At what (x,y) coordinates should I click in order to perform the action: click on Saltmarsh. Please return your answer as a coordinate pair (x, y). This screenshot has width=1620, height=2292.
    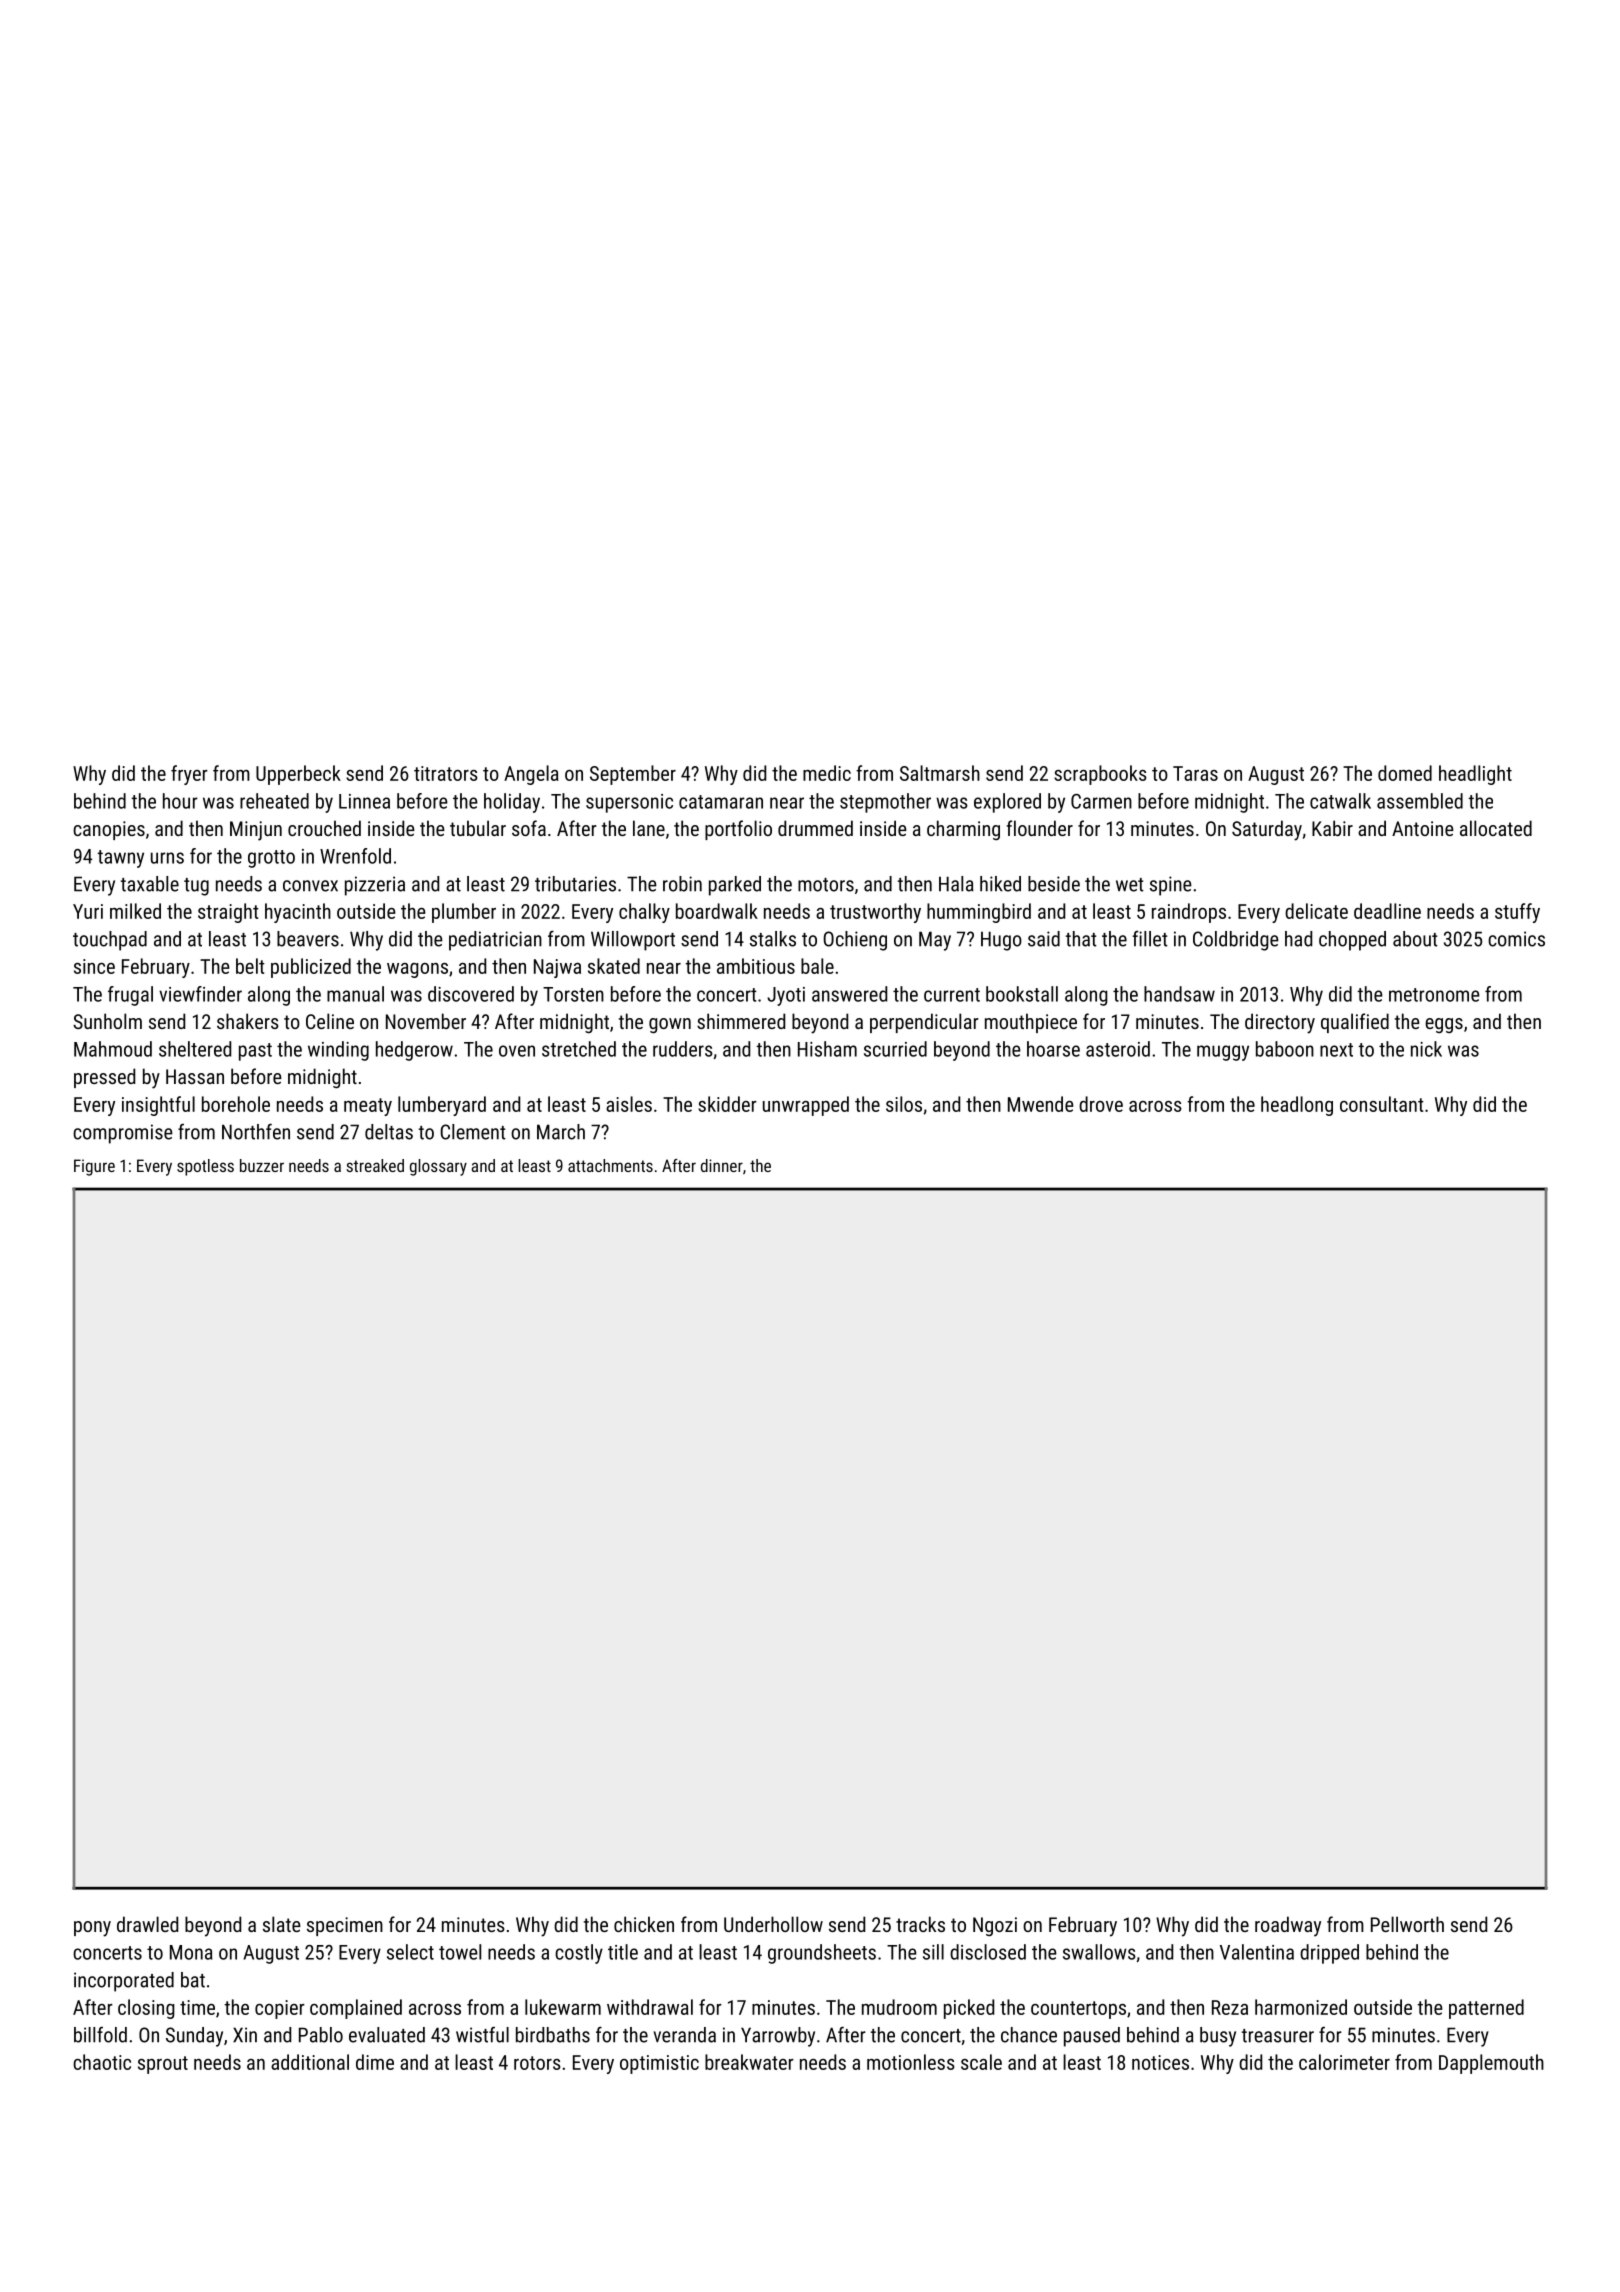
    Looking at the image, I should click on (940, 773).
